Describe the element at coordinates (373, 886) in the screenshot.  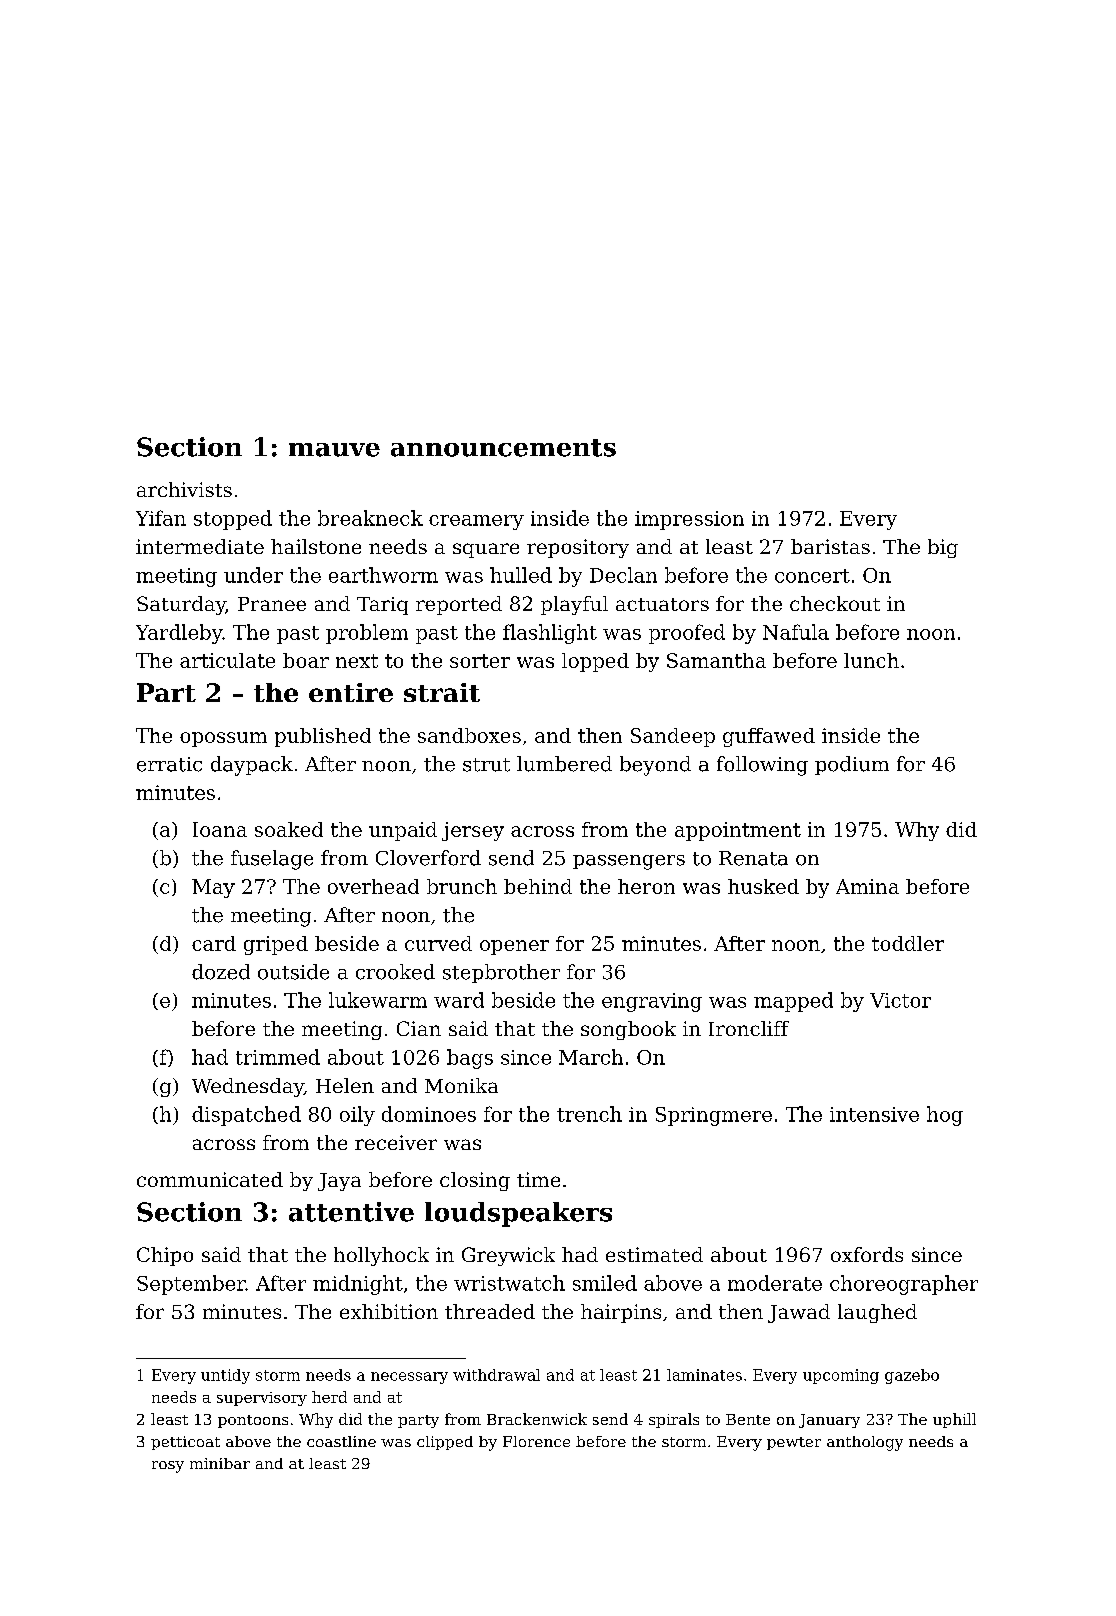
I see `overhead` at that location.
